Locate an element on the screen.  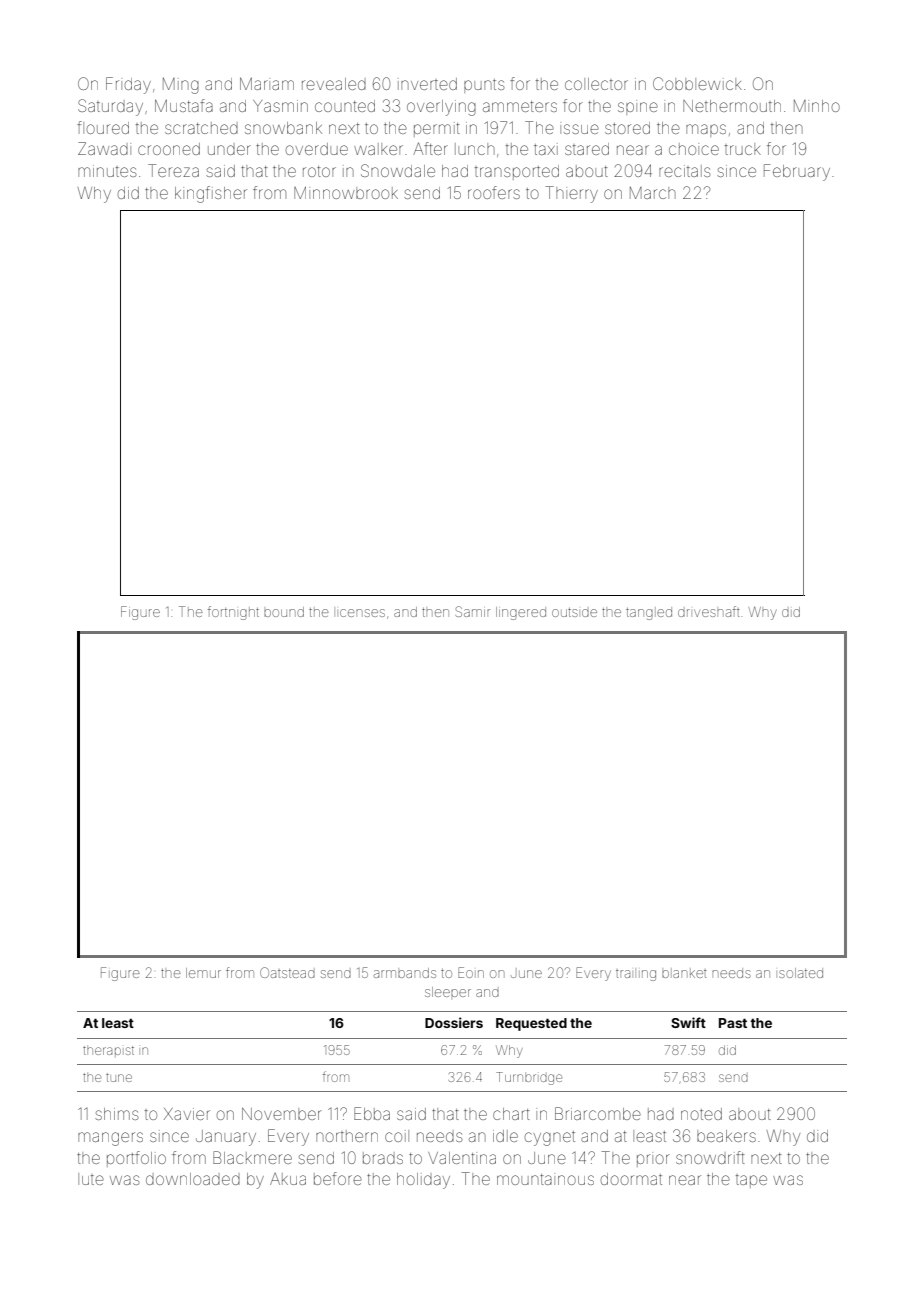
February is located at coordinates (797, 172).
